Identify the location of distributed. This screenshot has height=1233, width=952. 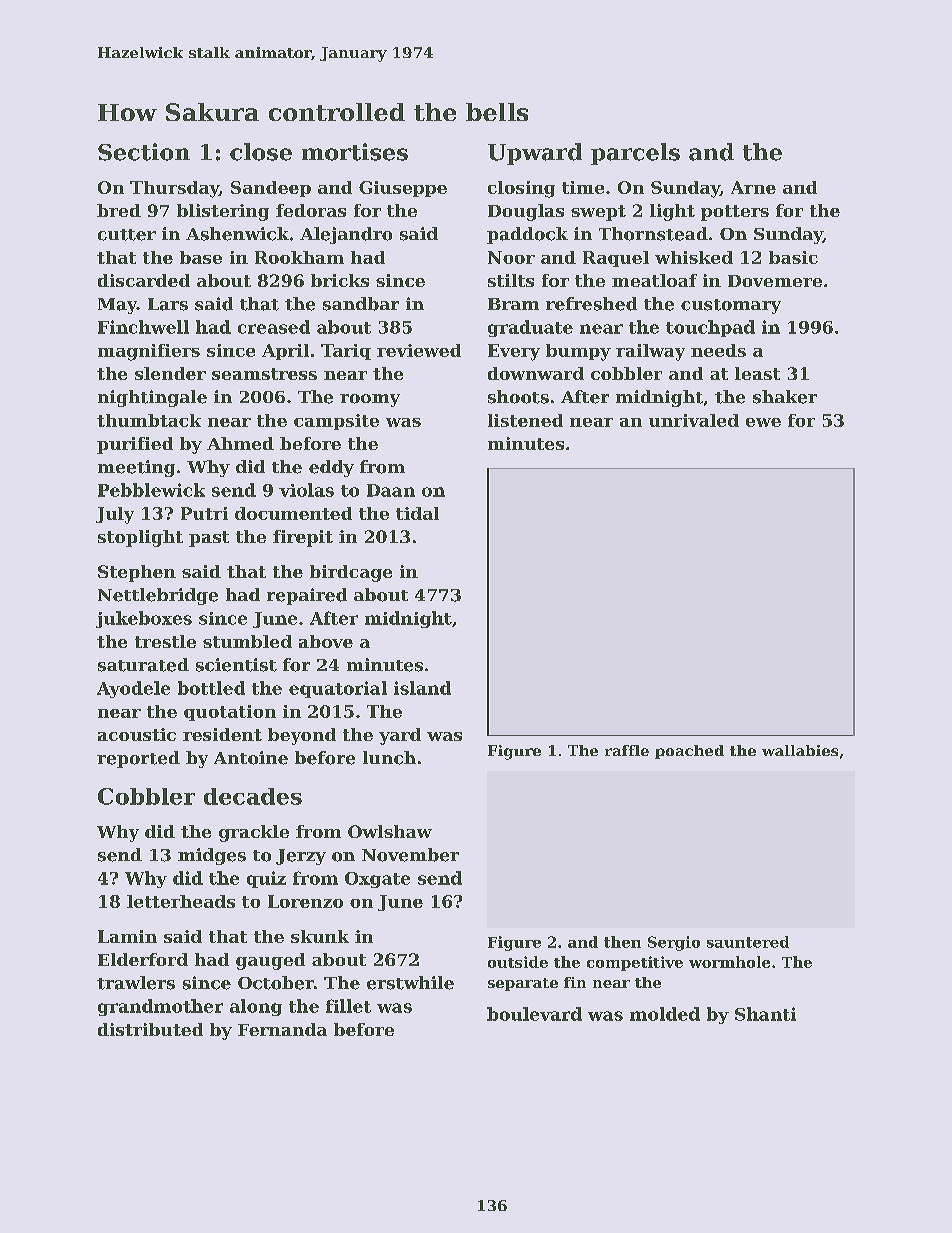
(150, 1029).
